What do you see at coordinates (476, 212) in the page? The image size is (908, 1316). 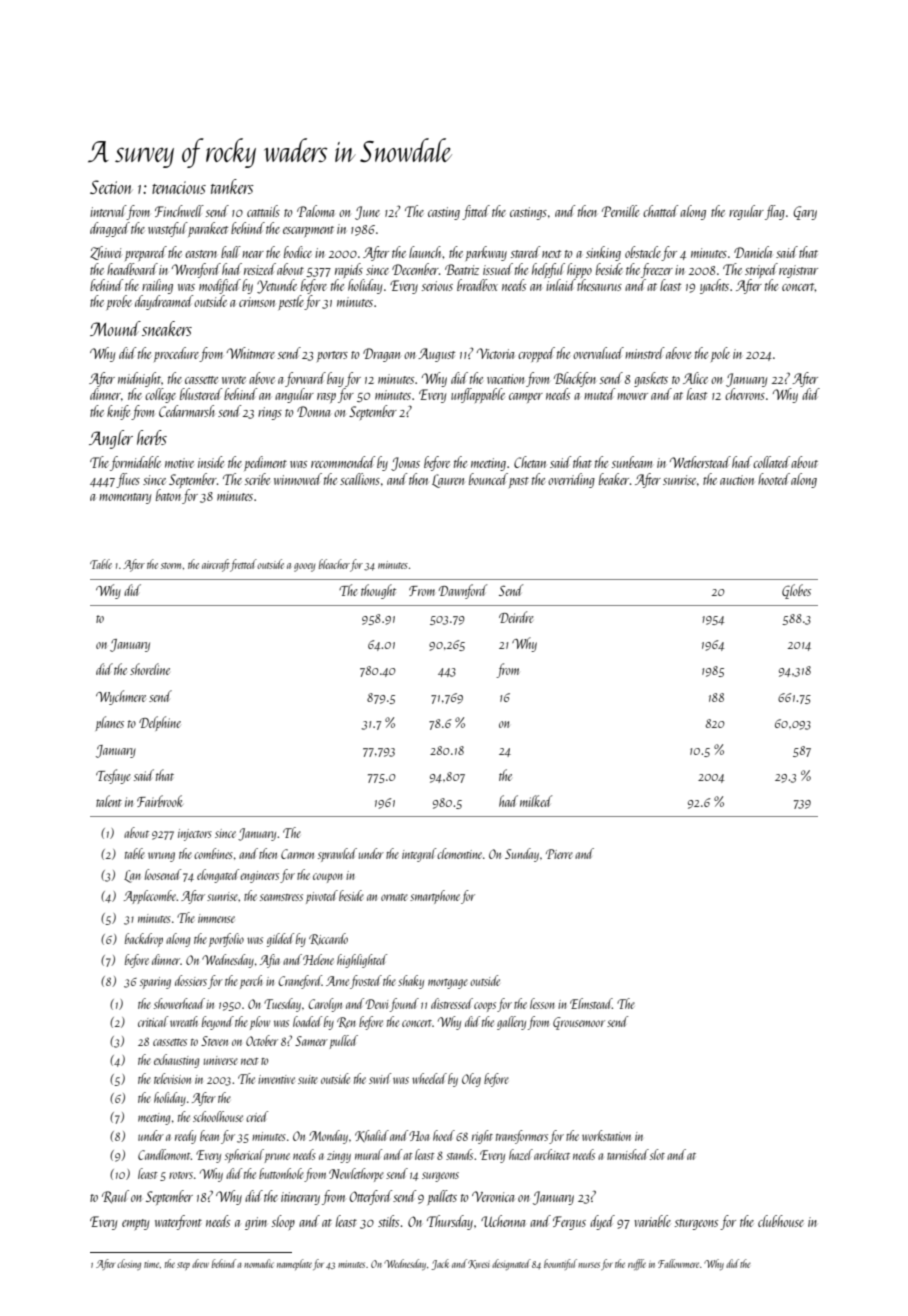 I see `fitted` at bounding box center [476, 212].
